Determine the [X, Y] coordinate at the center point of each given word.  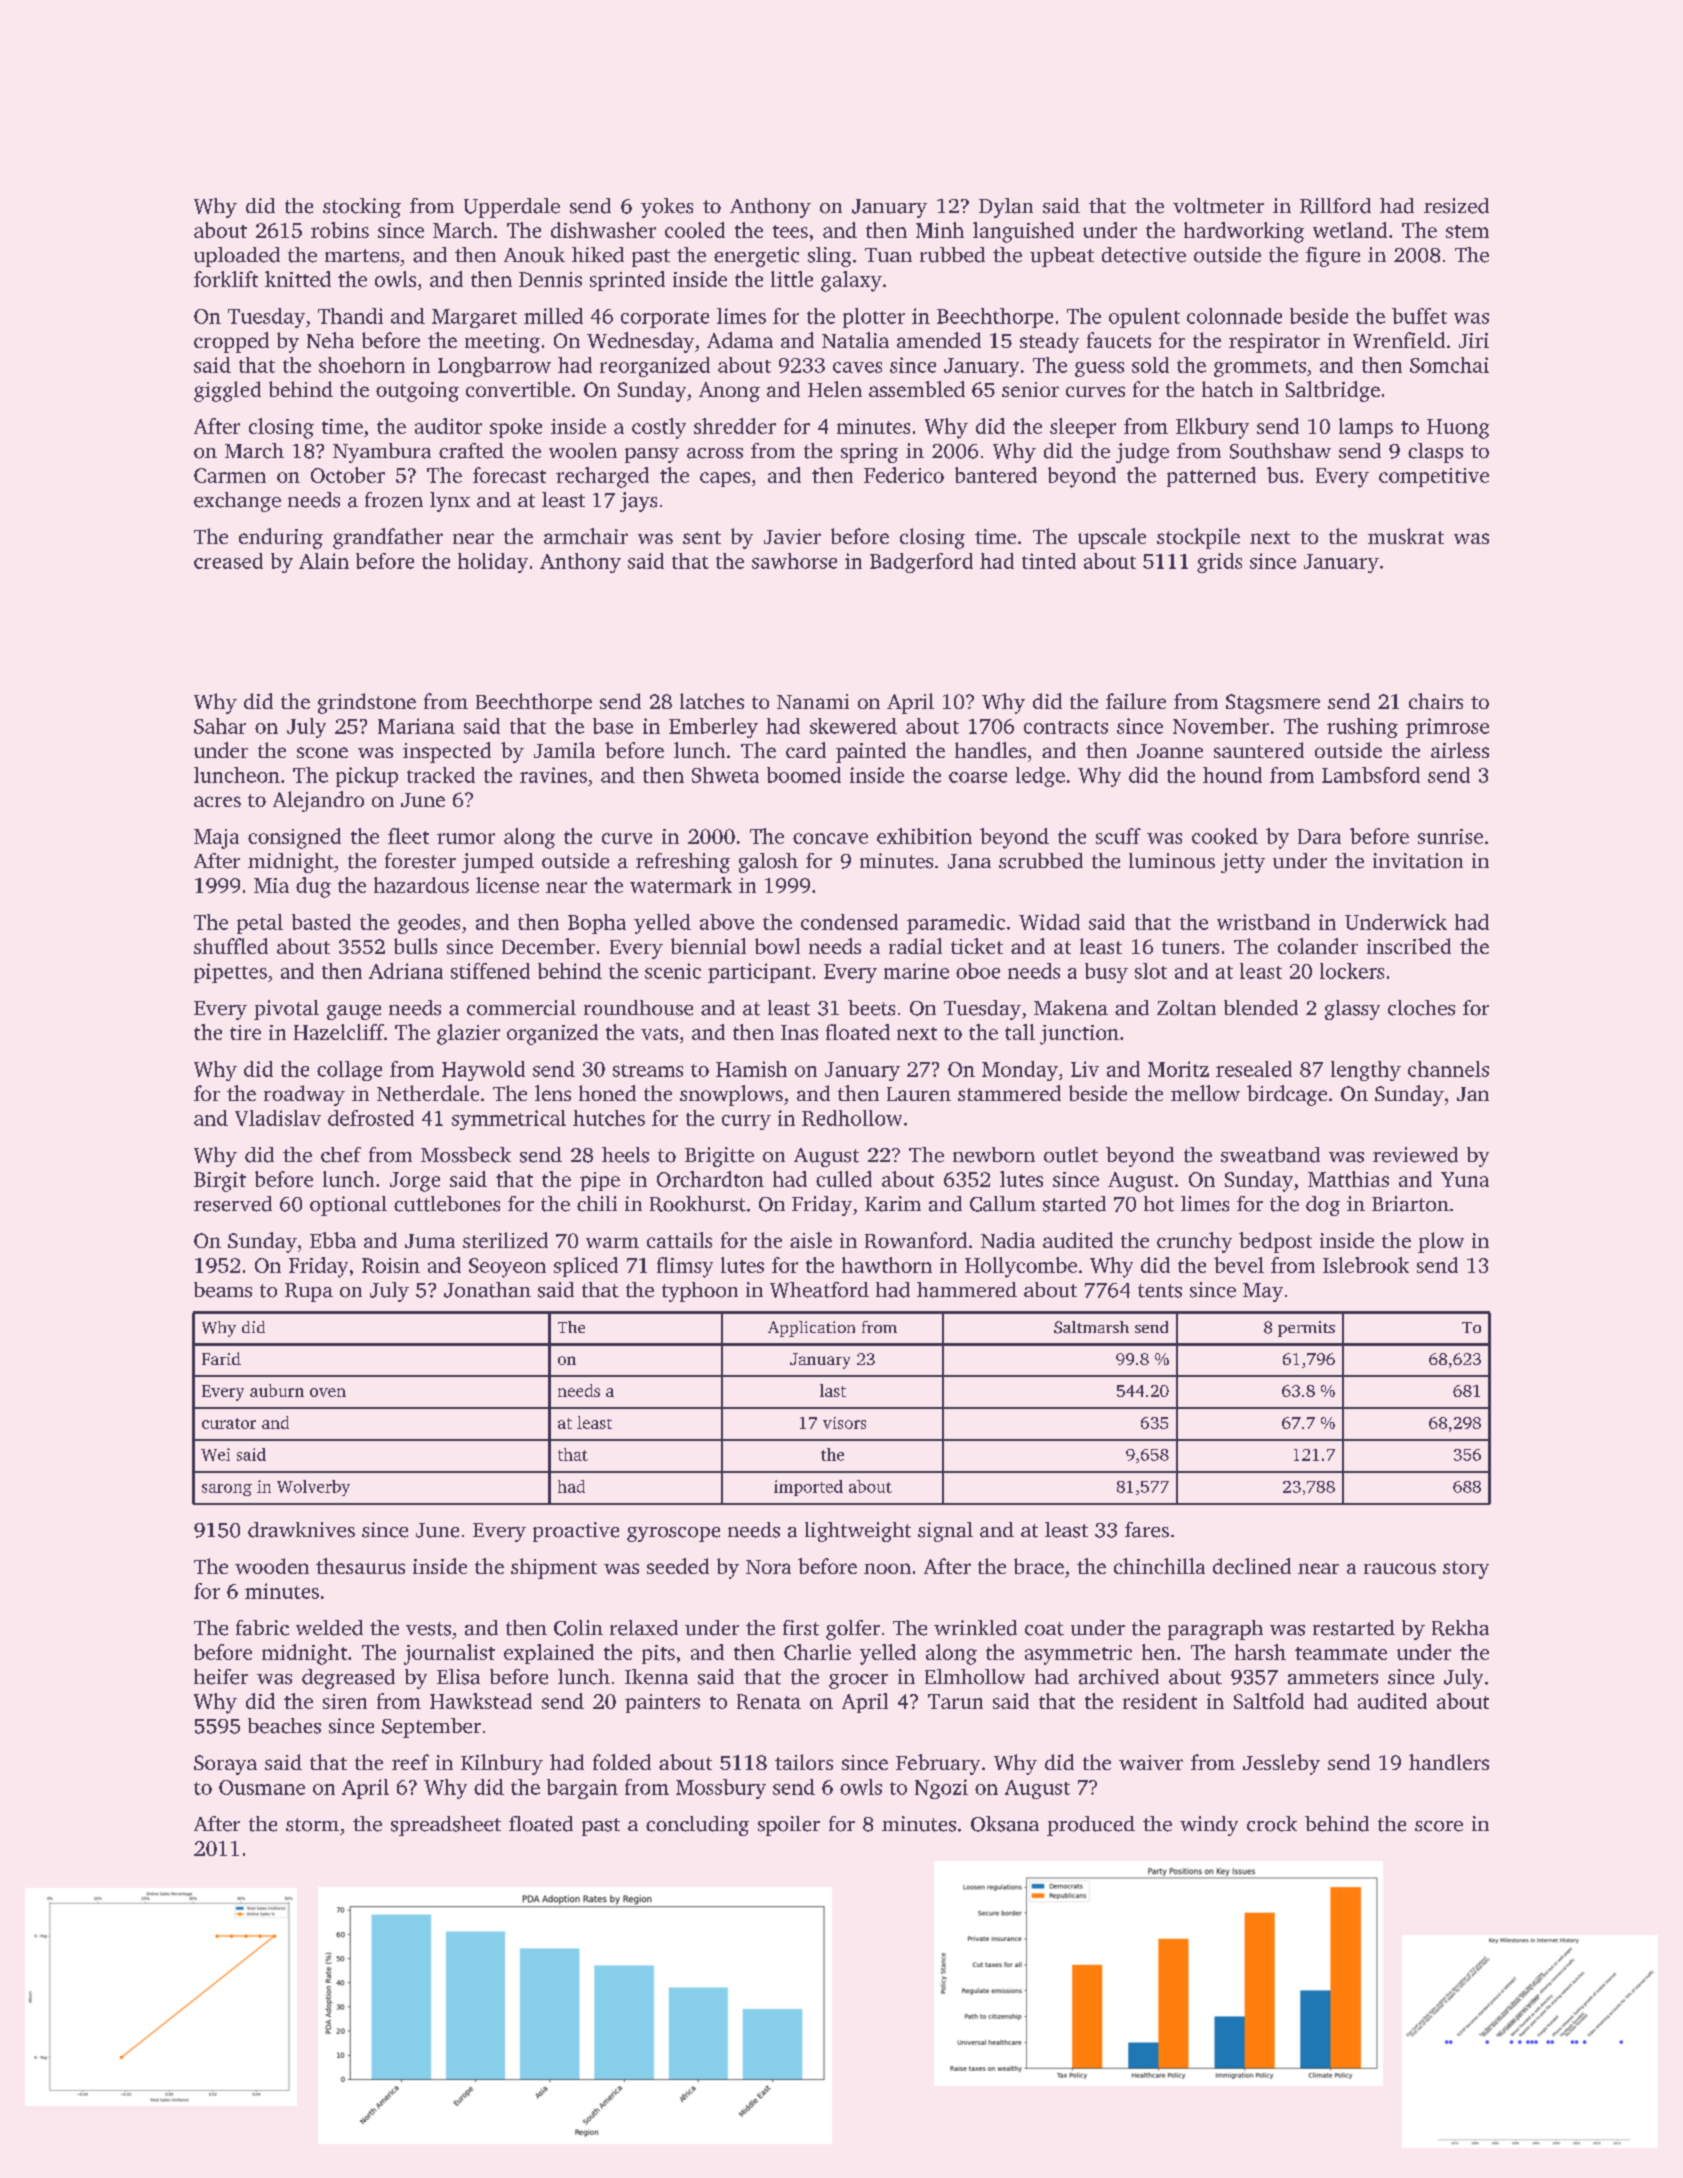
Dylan [1006, 208]
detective [1144, 255]
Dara [1319, 836]
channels [1448, 1069]
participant [759, 973]
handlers [1449, 1762]
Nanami [813, 701]
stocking [362, 208]
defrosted [371, 1118]
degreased [348, 1679]
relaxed [644, 1628]
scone [322, 752]
